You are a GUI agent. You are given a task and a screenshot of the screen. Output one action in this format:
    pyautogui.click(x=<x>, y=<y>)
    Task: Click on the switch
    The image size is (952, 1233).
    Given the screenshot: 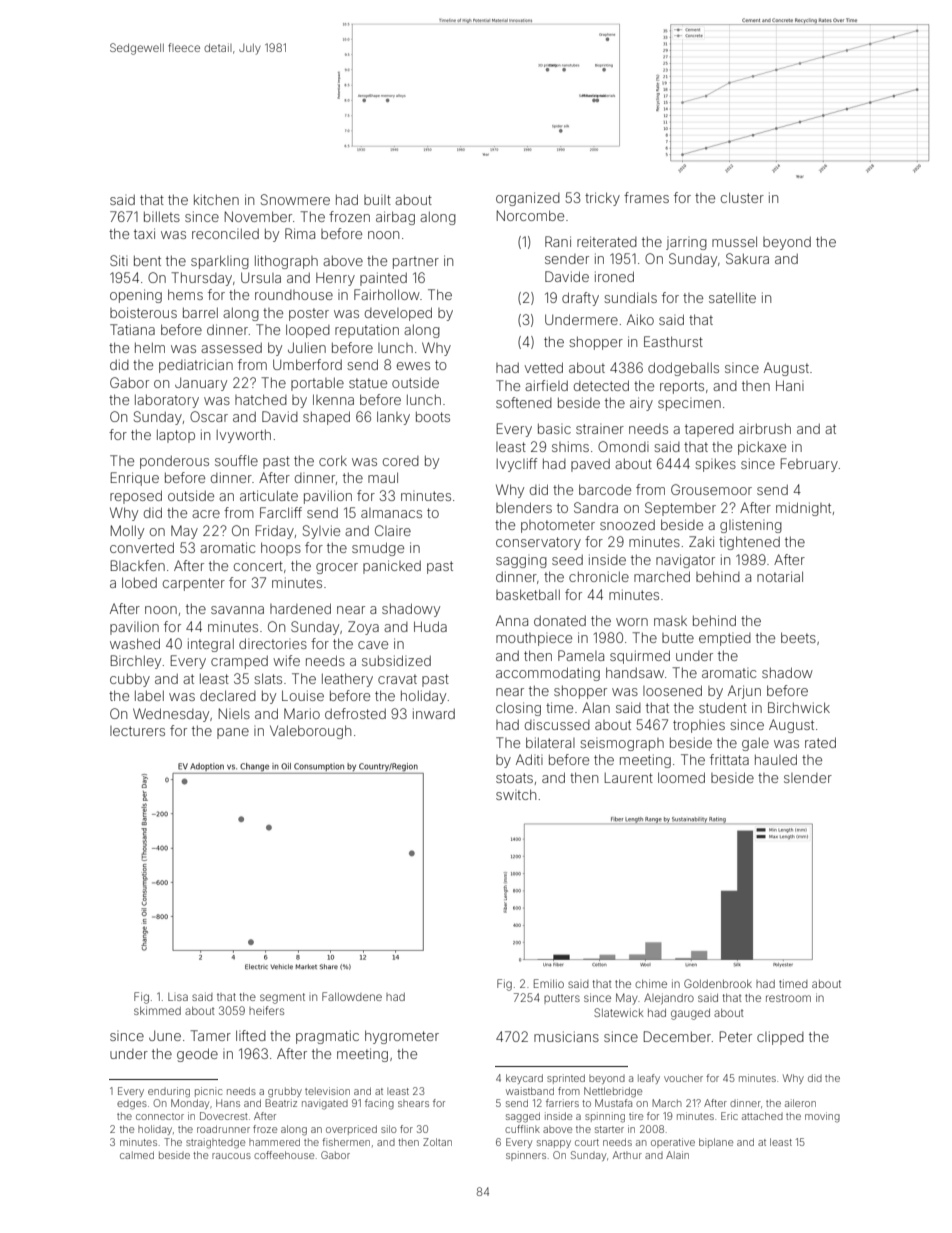 What is the action you would take?
    pyautogui.click(x=516, y=794)
